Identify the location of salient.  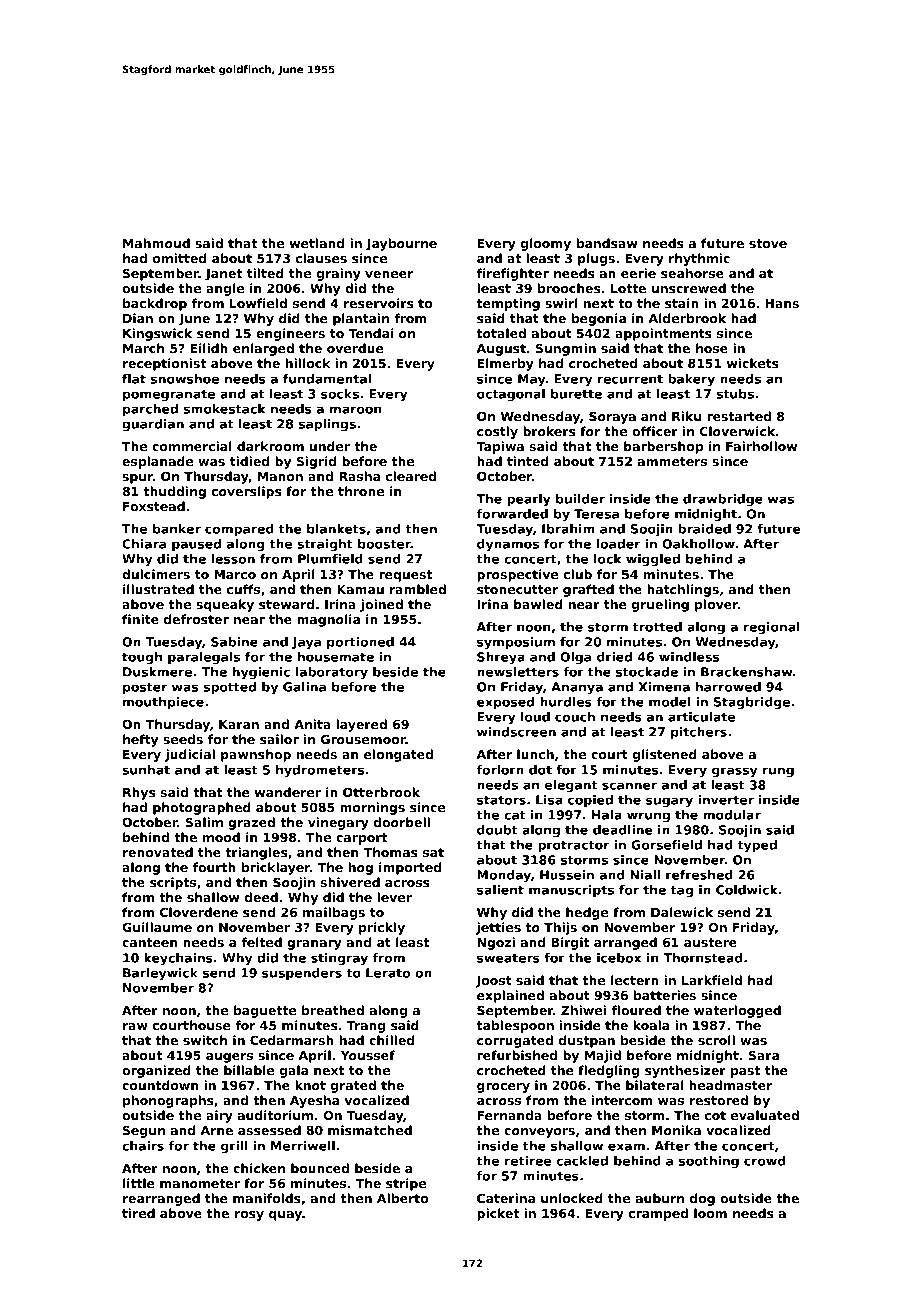
(500, 890).
